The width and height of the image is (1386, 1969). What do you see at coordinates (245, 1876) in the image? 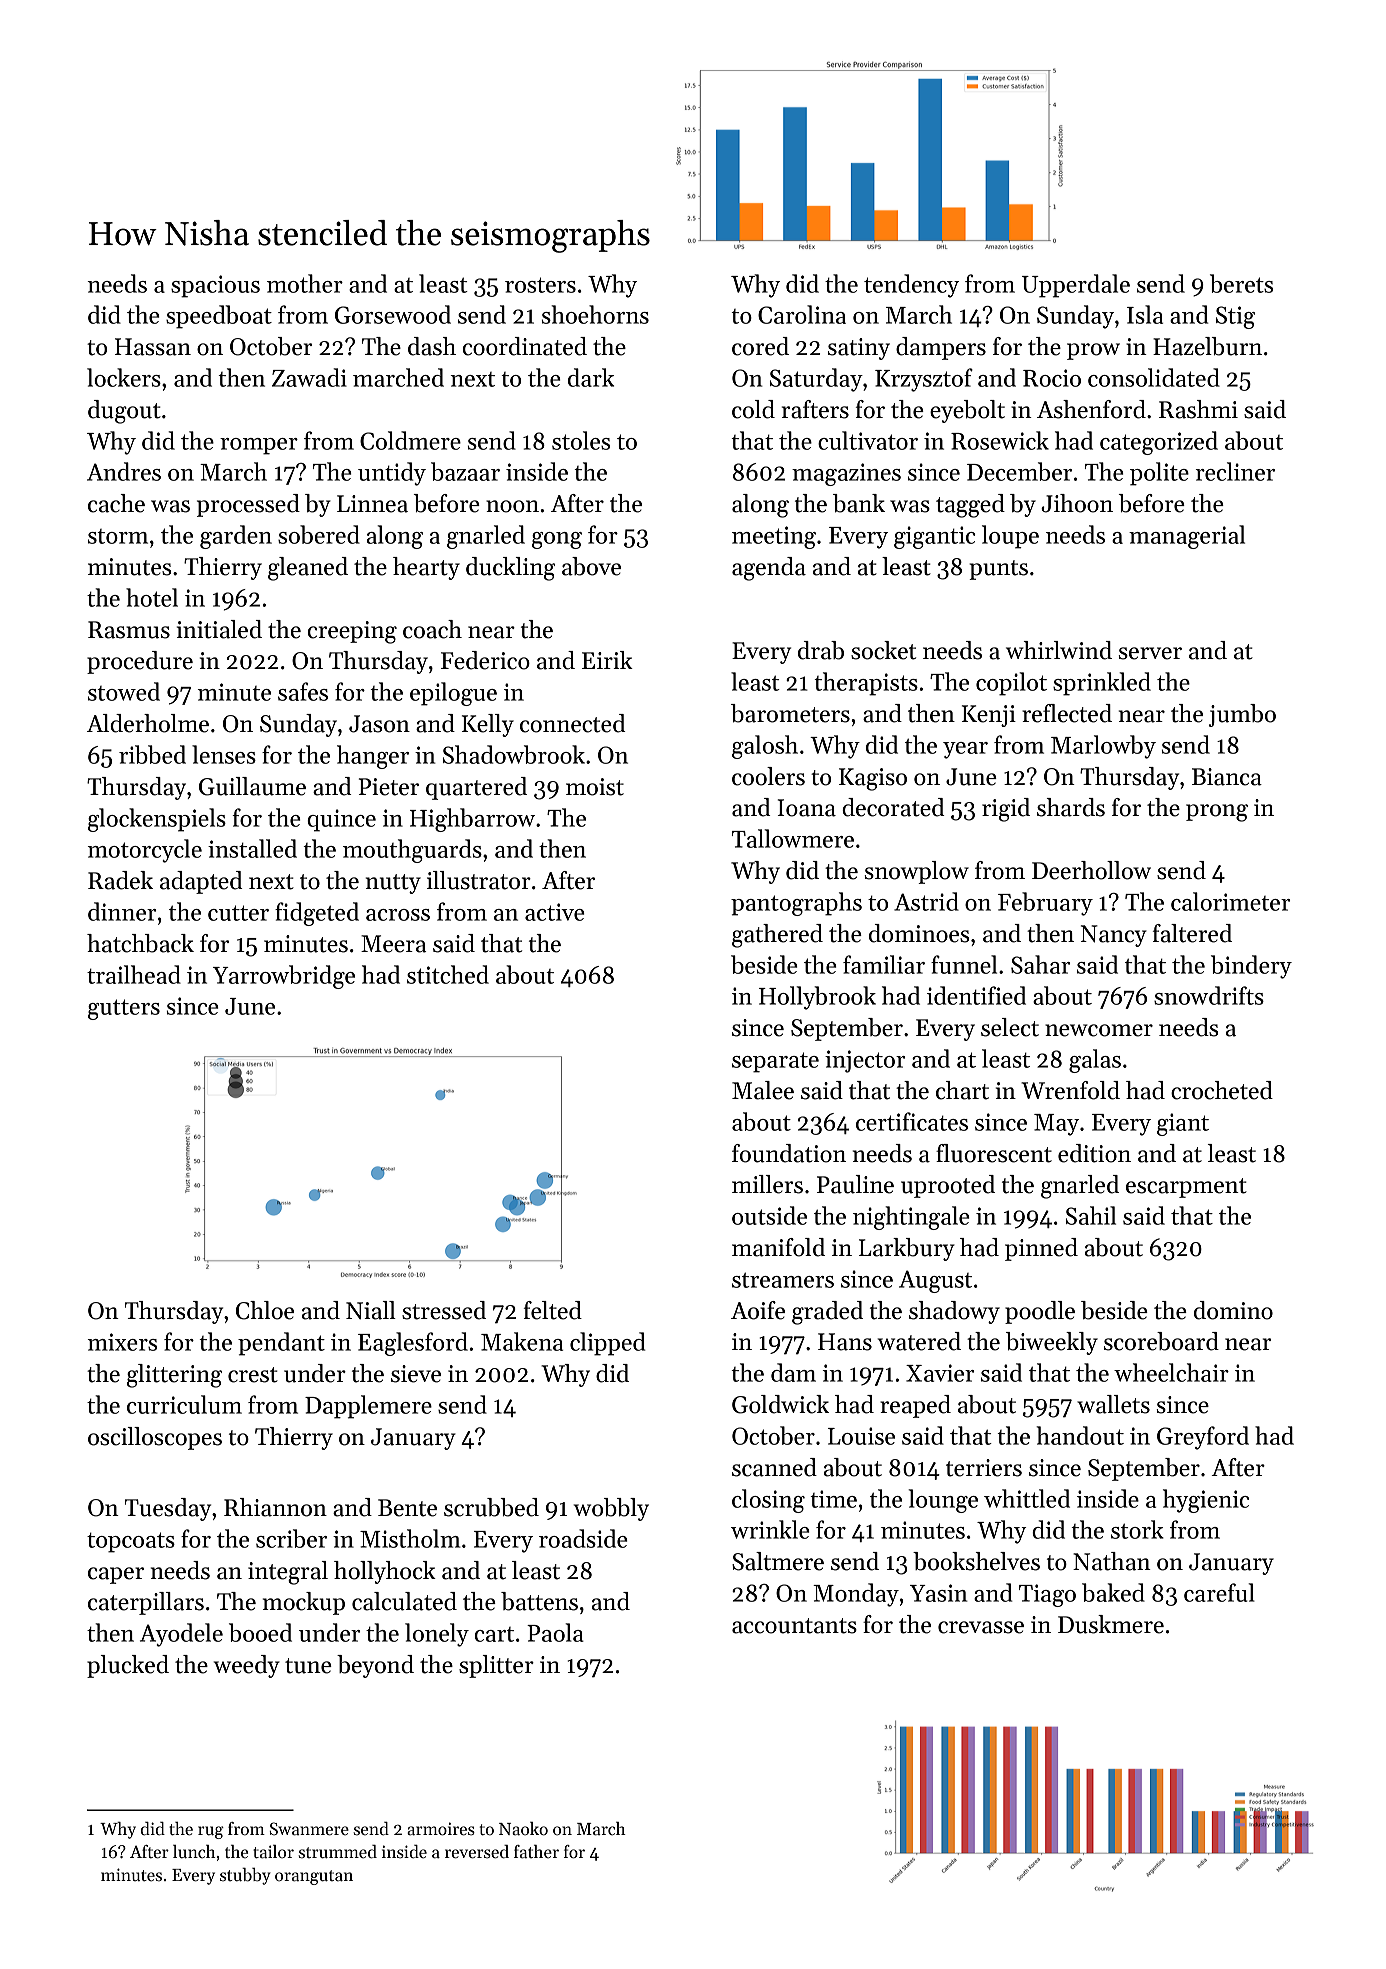
I see `stubby` at bounding box center [245, 1876].
